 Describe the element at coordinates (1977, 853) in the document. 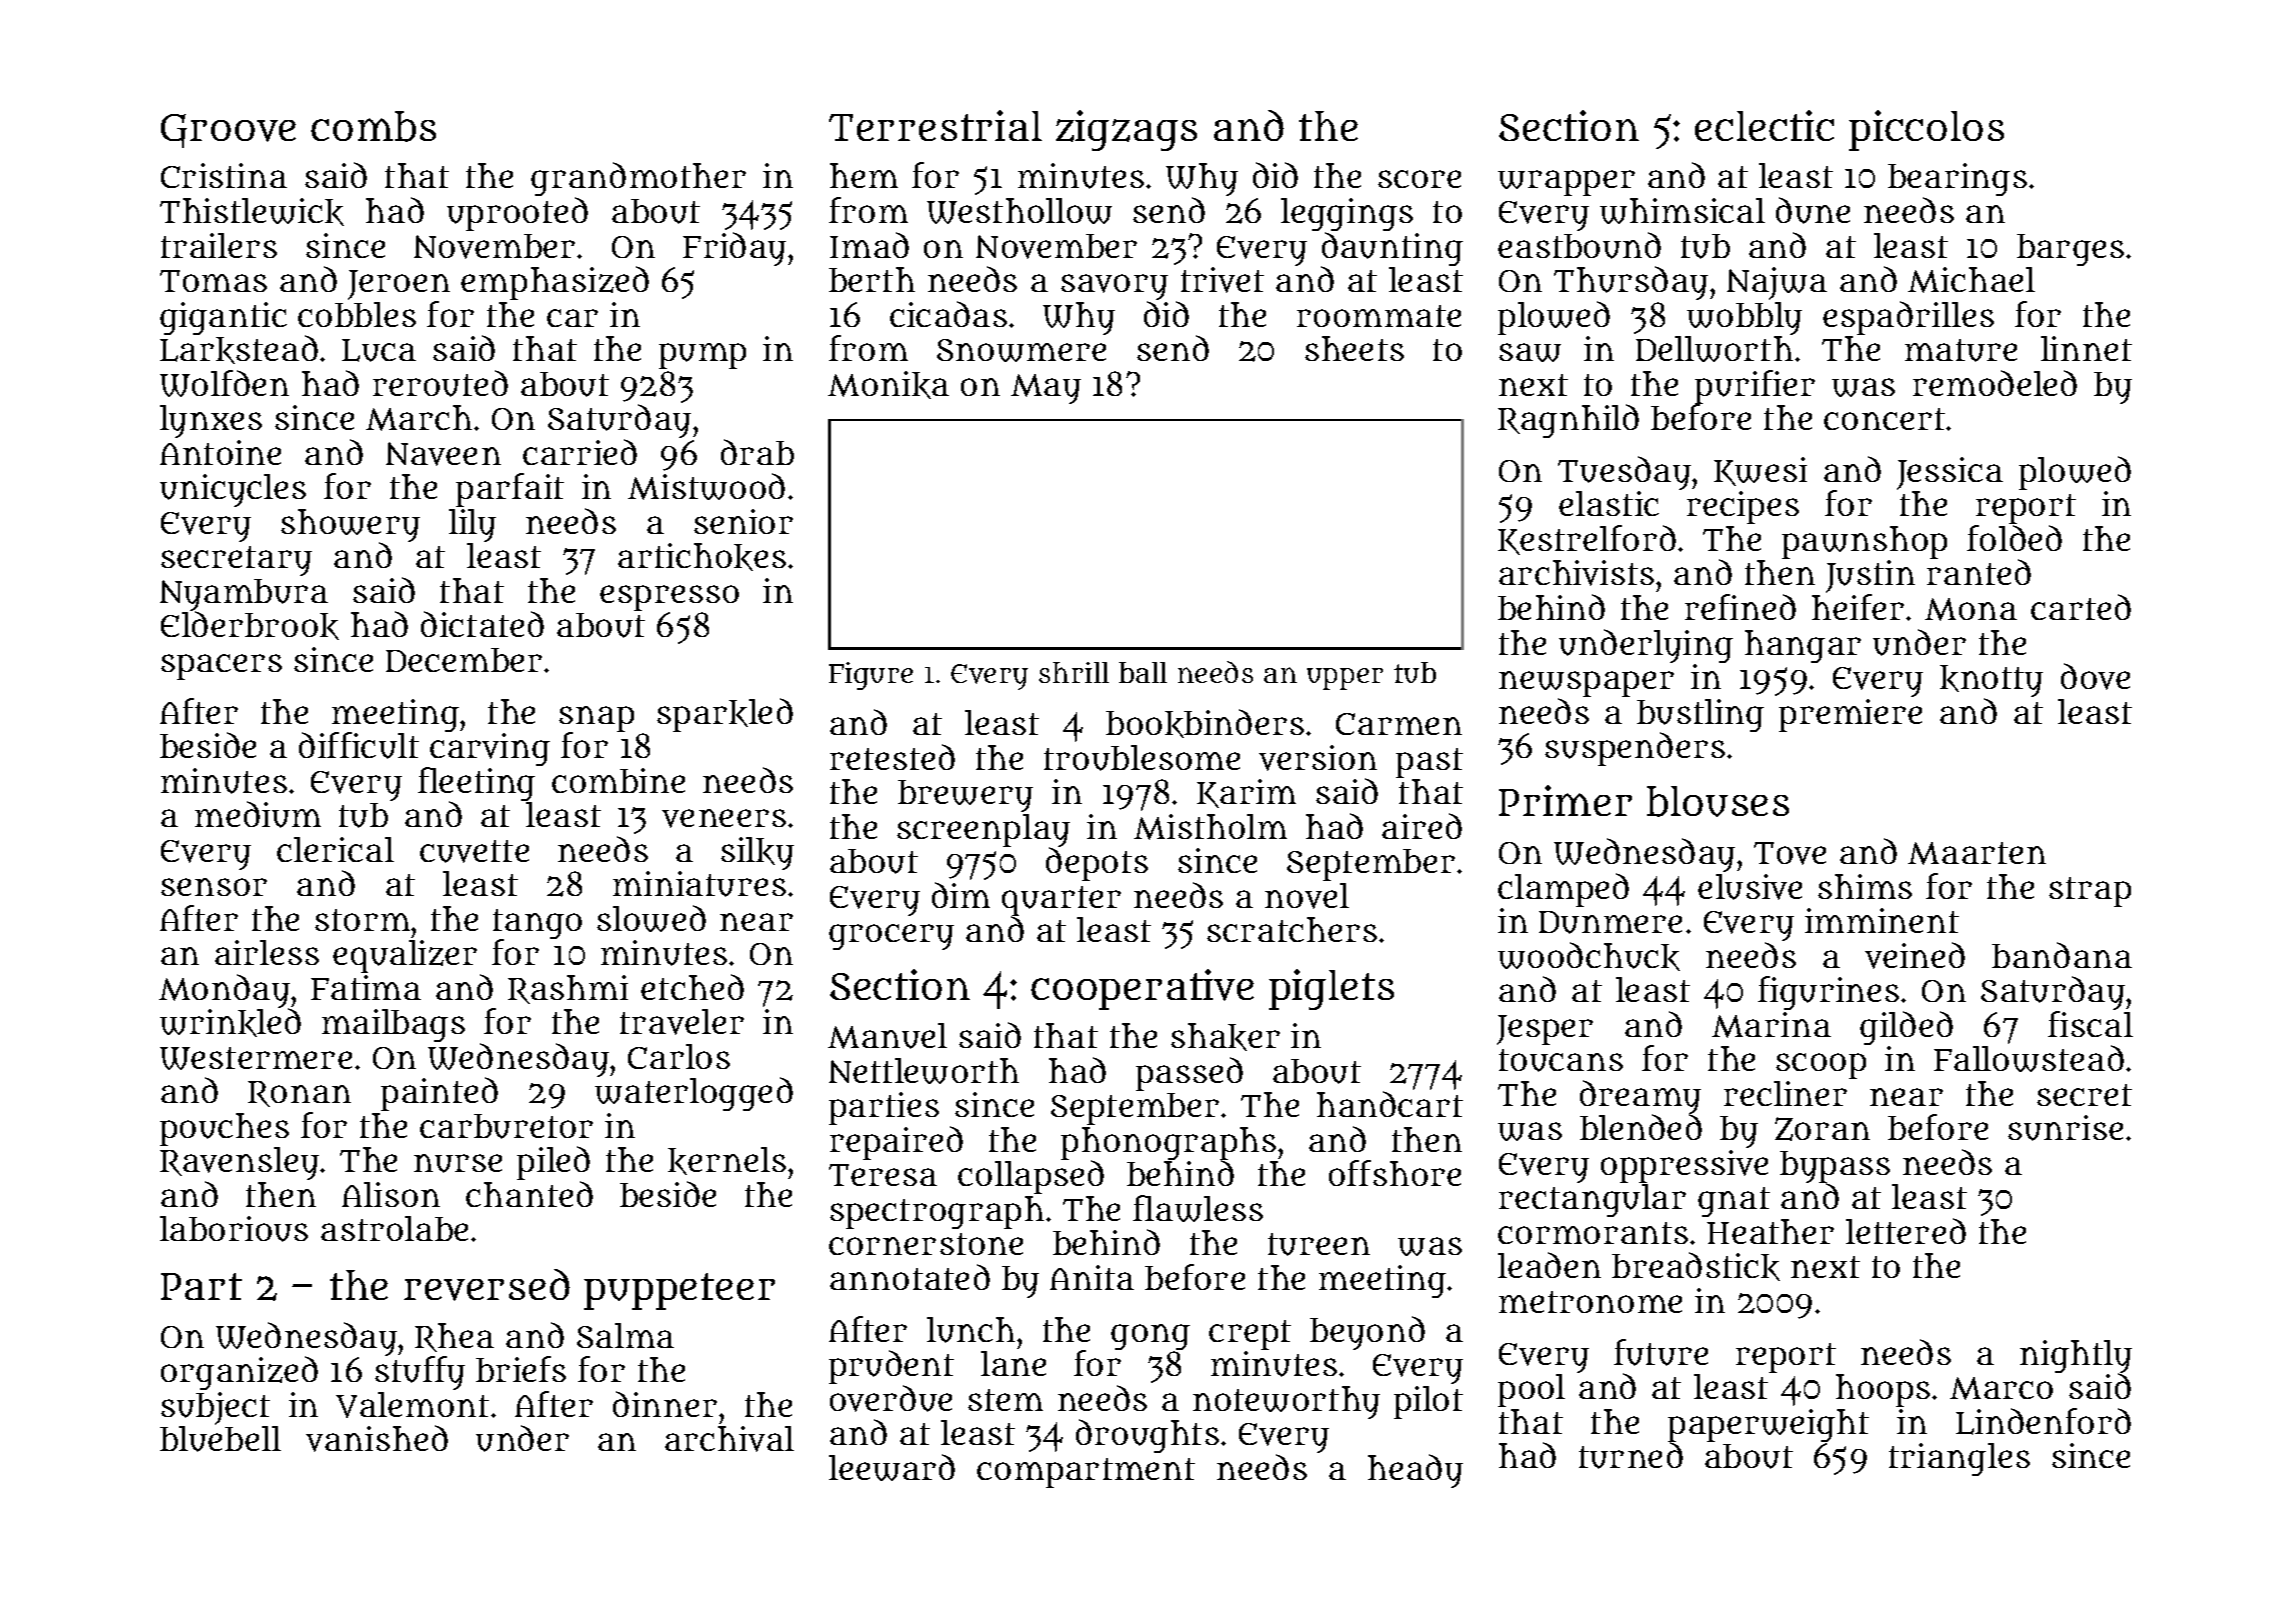

I see `Maarten` at that location.
